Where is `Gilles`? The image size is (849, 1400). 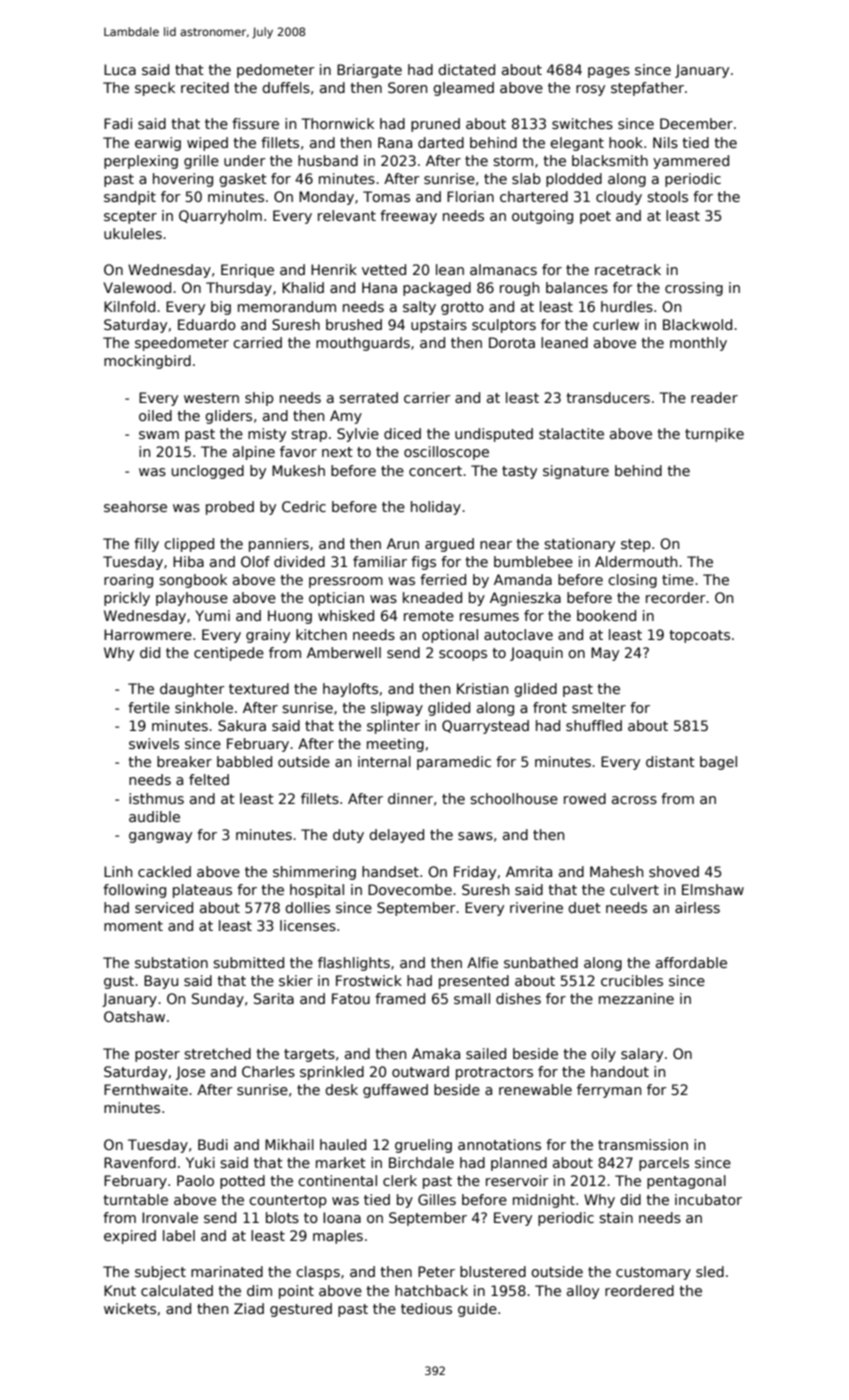 Gilles is located at coordinates (437, 1199).
